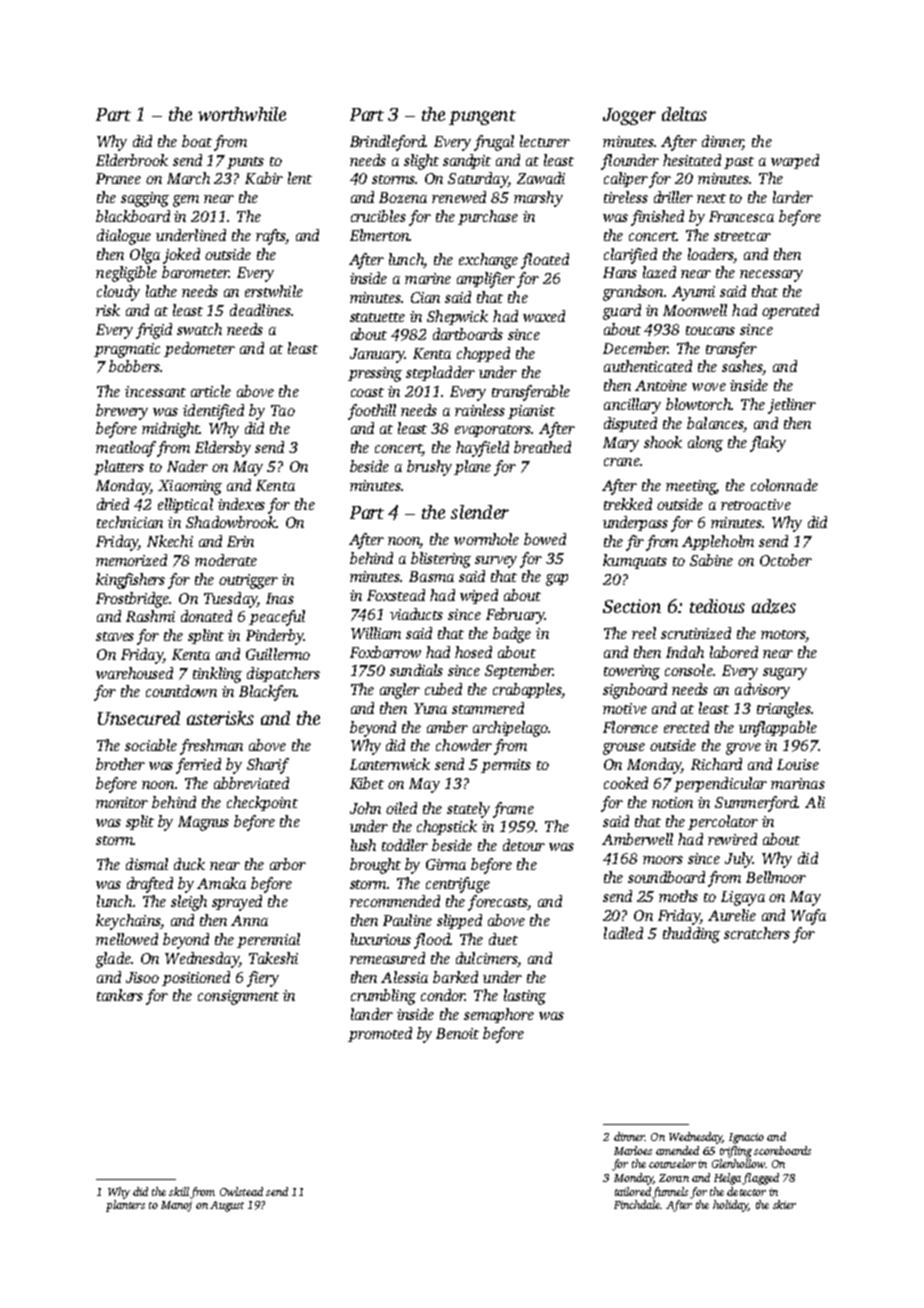 This image has height=1308, width=924. What do you see at coordinates (115, 636) in the image?
I see `staves` at bounding box center [115, 636].
